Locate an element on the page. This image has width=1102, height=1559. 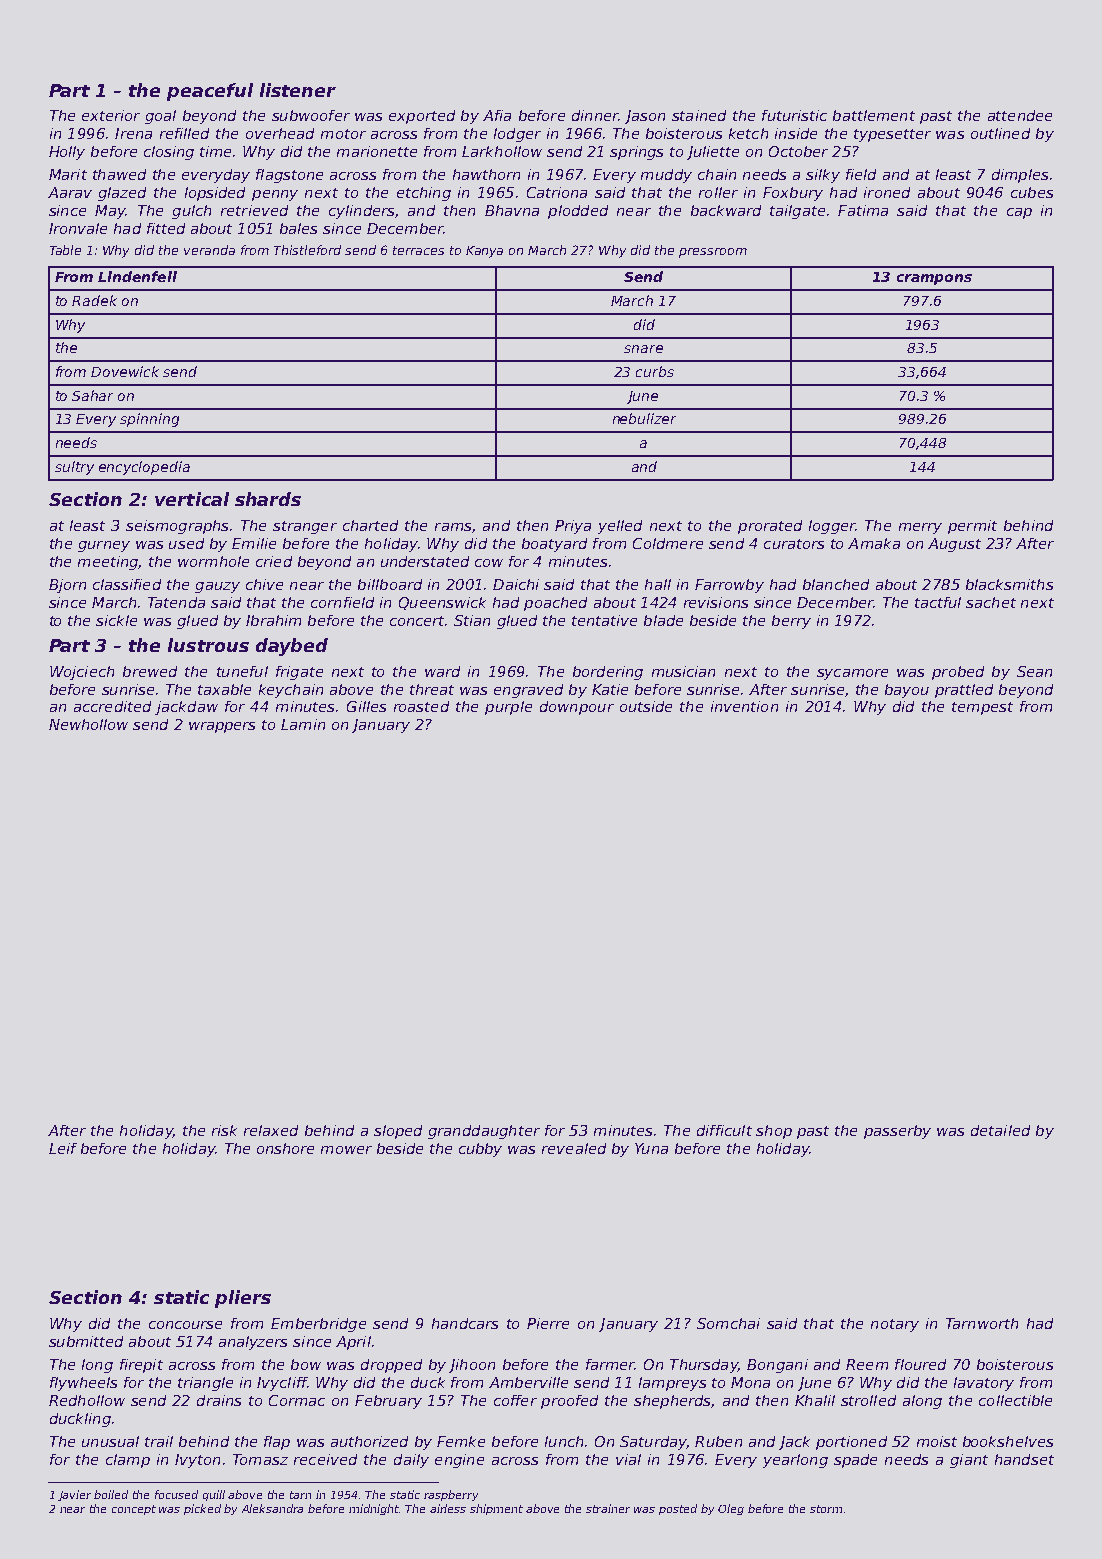
Catriona is located at coordinates (557, 192).
